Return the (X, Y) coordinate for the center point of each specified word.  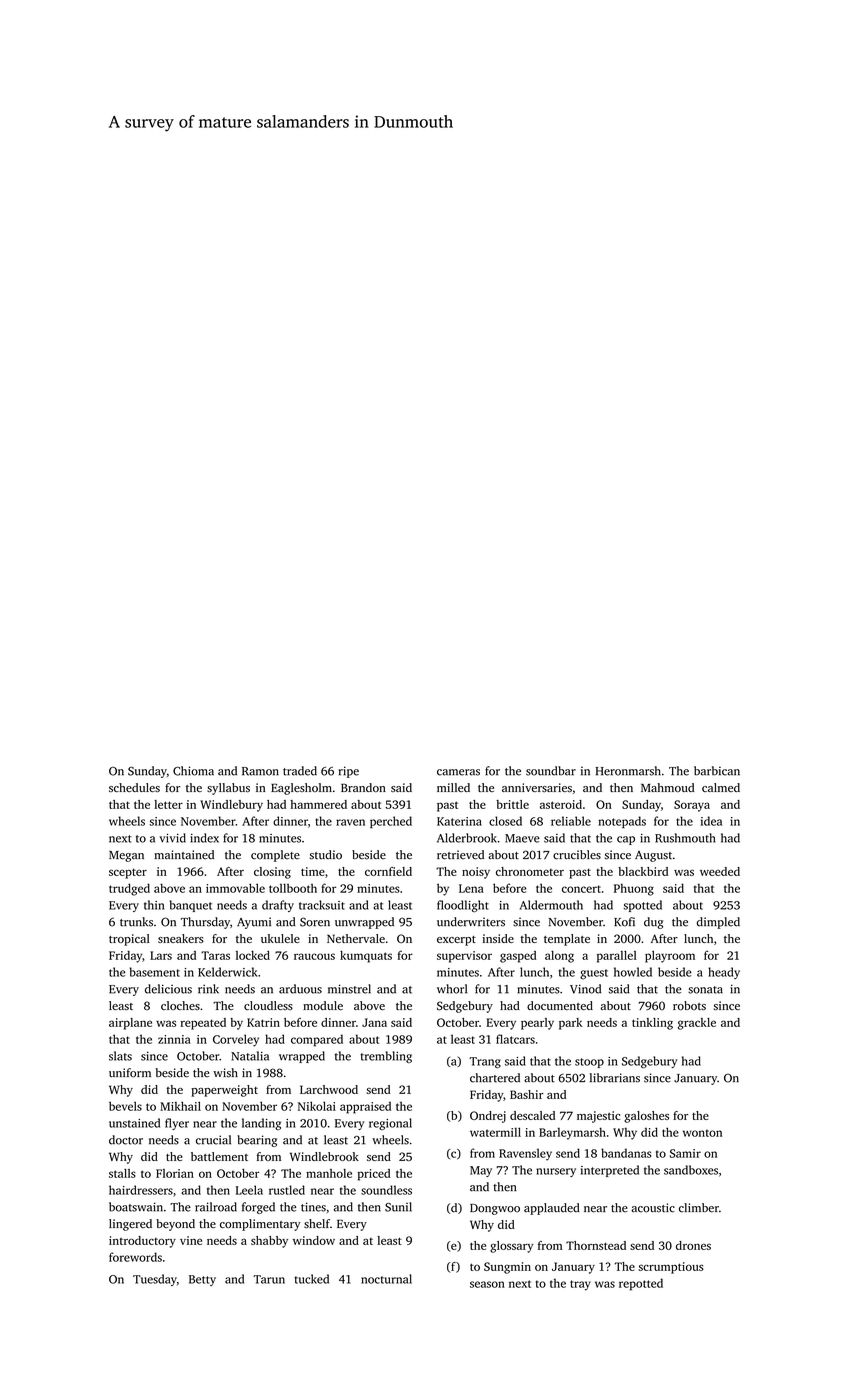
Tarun (269, 1279)
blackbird (643, 871)
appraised (365, 1108)
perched (391, 822)
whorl (452, 989)
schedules (134, 787)
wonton (702, 1133)
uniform (130, 1073)
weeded (720, 871)
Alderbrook (467, 838)
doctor (126, 1140)
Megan (126, 856)
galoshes (646, 1117)
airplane (130, 1024)
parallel (617, 957)
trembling (386, 1057)
